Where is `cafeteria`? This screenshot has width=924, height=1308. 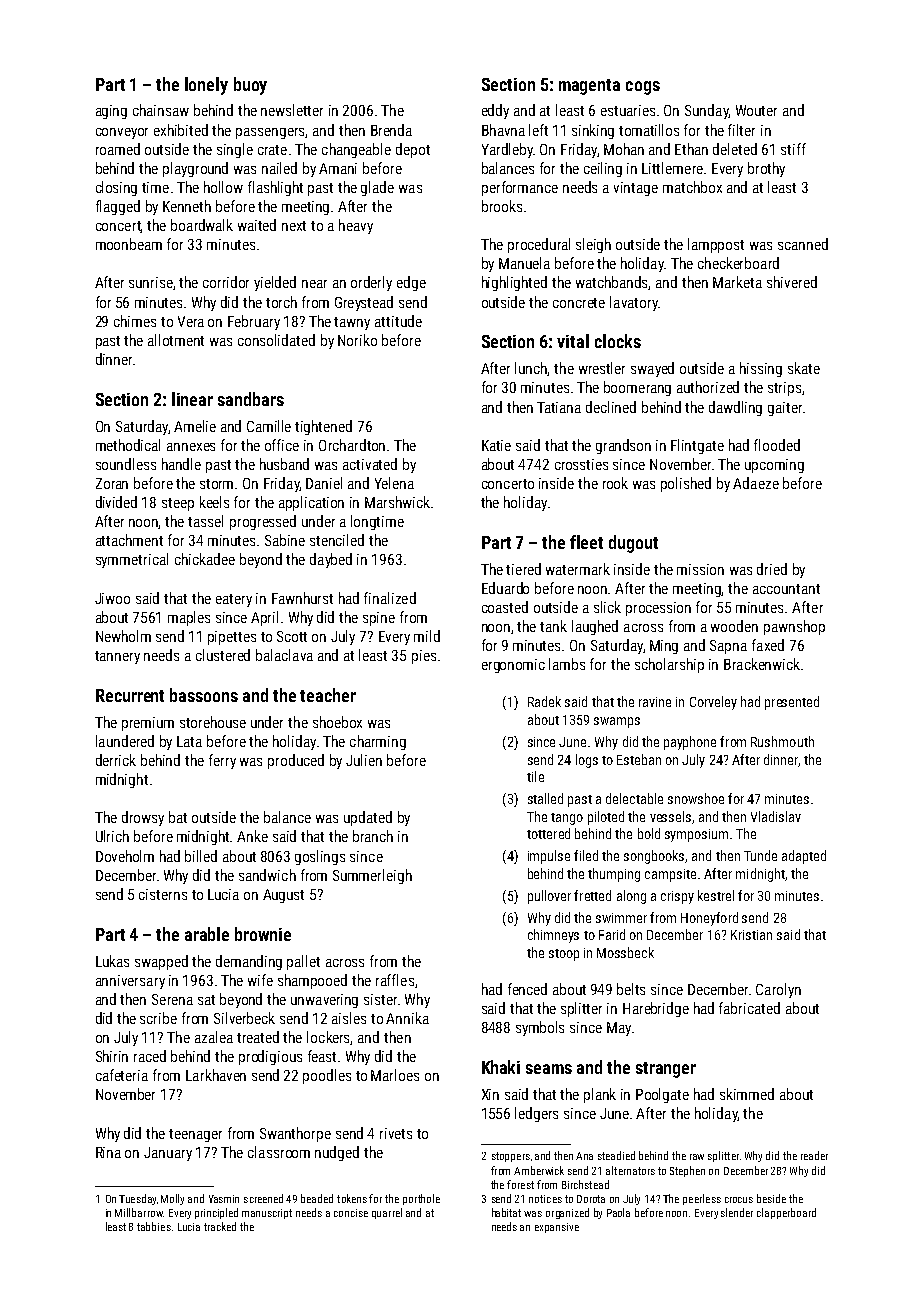
cafeteria is located at coordinates (122, 1075).
